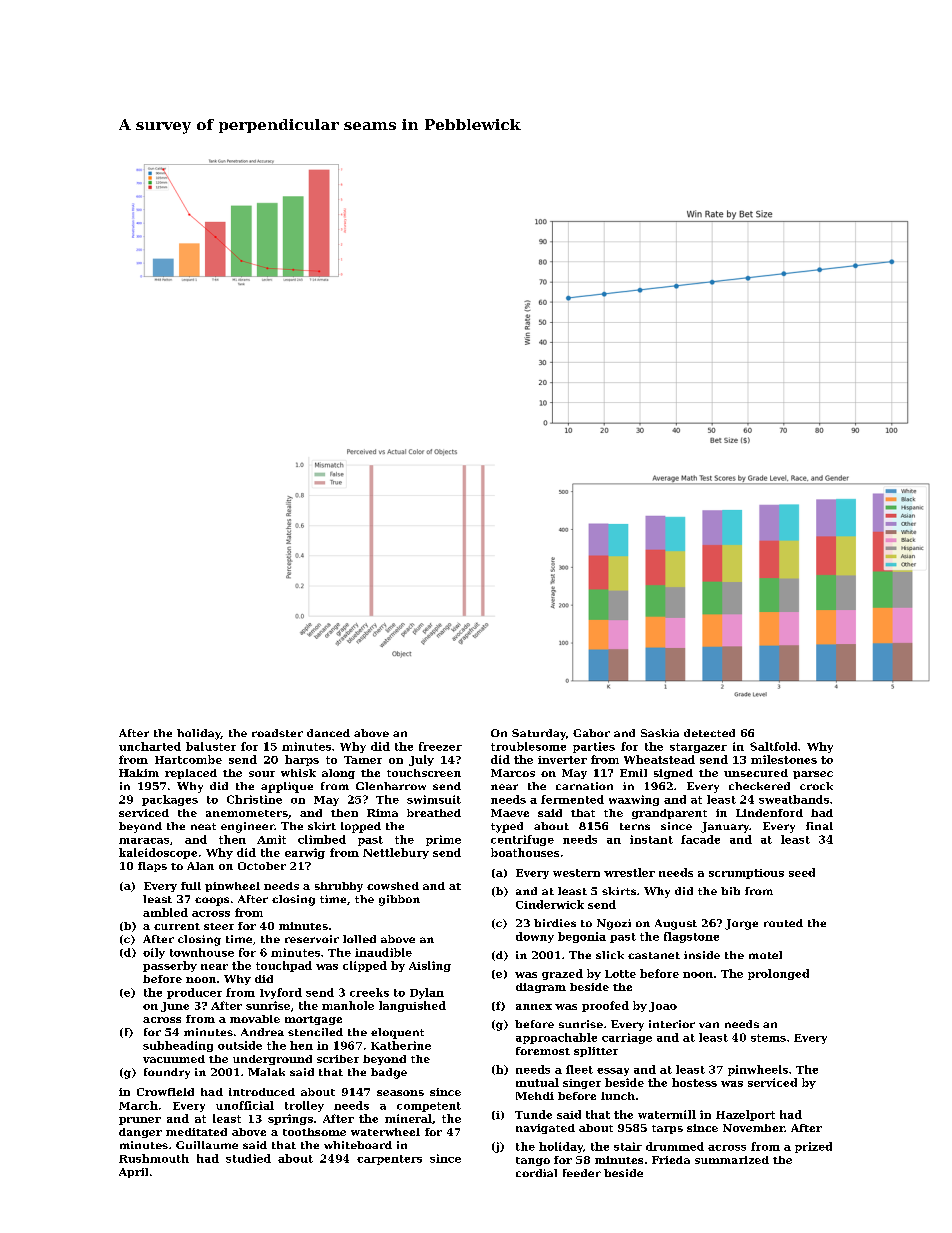  Describe the element at coordinates (660, 733) in the document. I see `Saskia` at that location.
